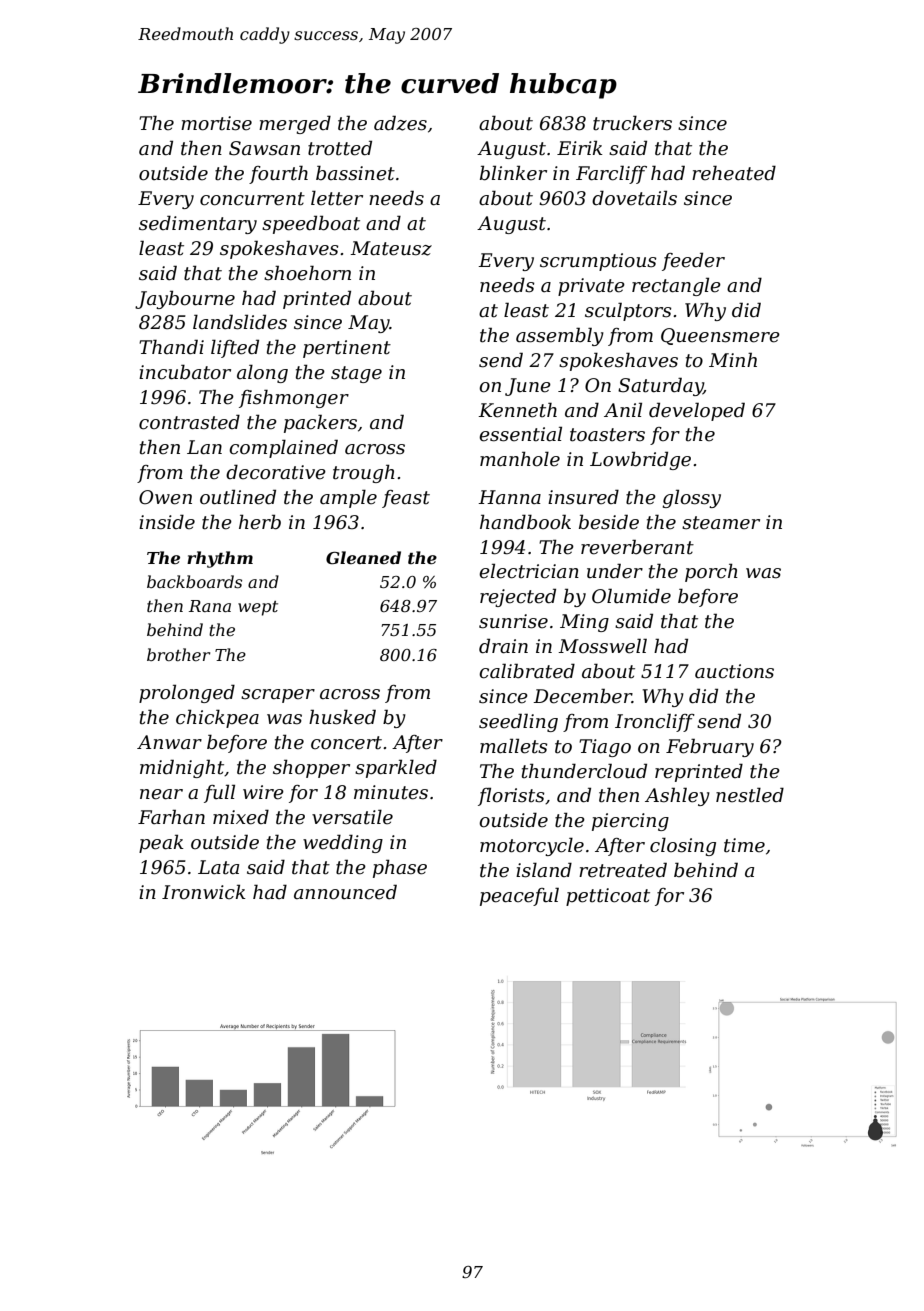 The width and height of the screenshot is (924, 1311). Describe the element at coordinates (655, 722) in the screenshot. I see `Ironcliff` at that location.
